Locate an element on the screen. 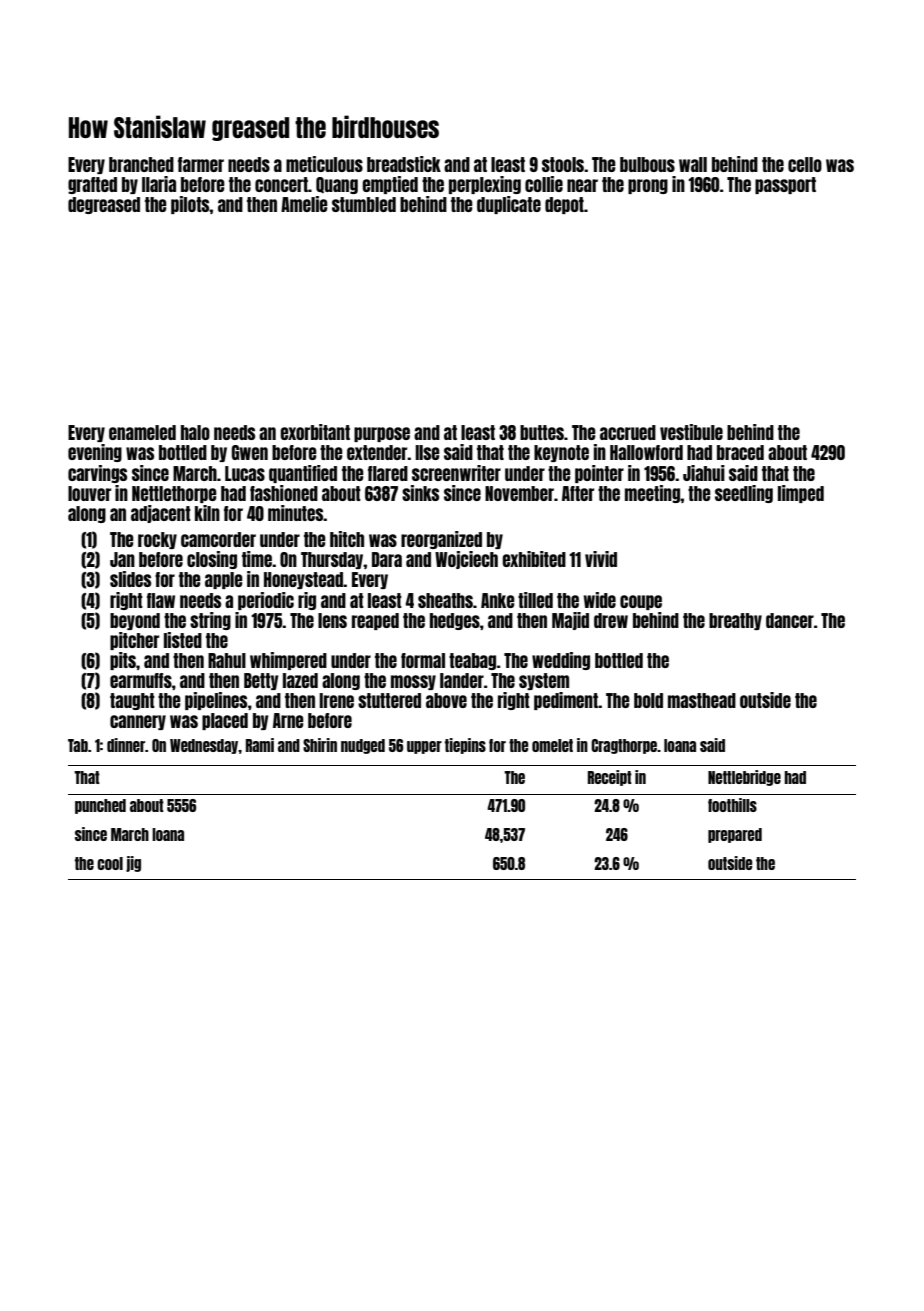 The image size is (924, 1311). concert is located at coordinates (281, 184).
